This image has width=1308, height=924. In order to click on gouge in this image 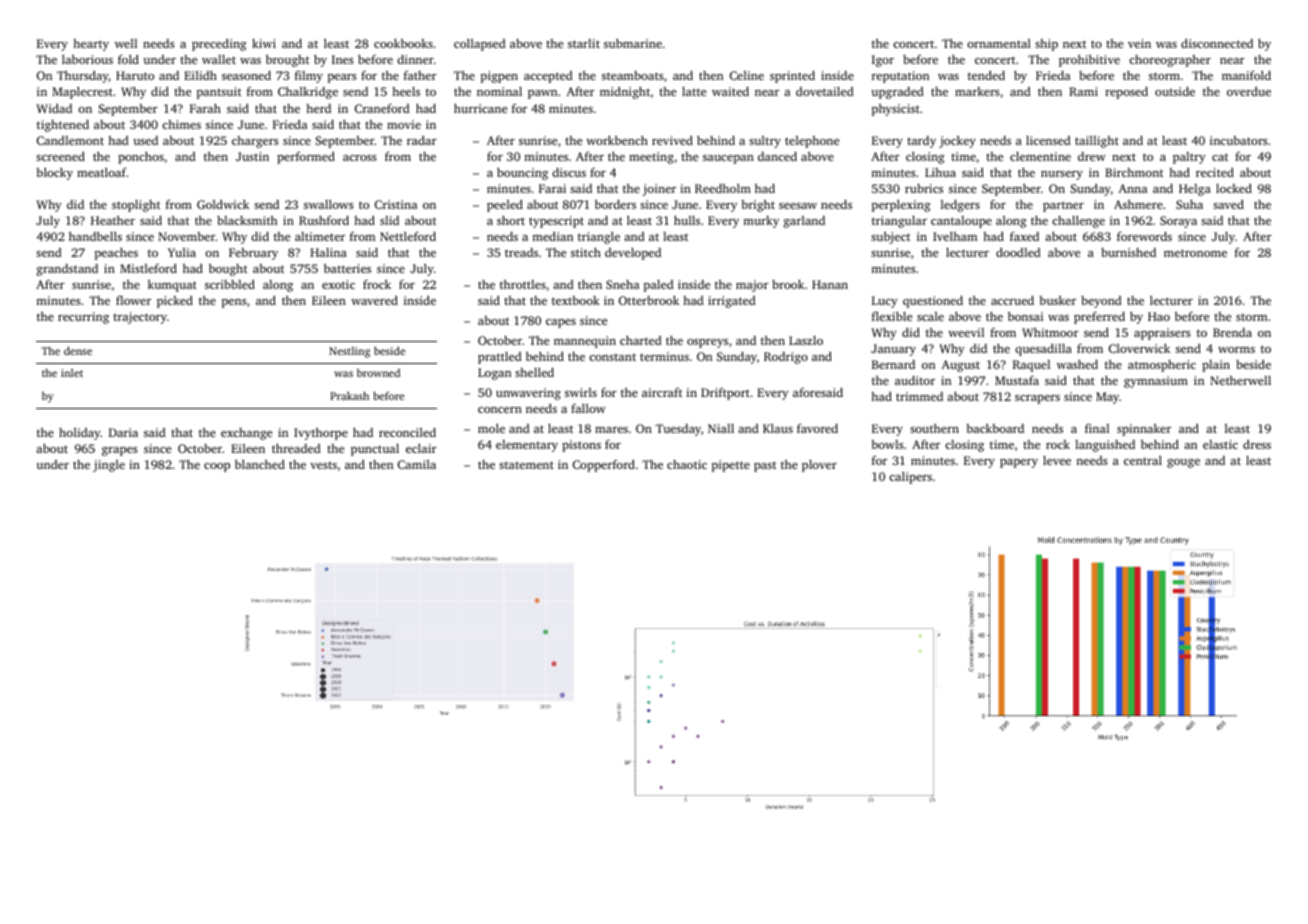, I will do `click(1183, 463)`.
